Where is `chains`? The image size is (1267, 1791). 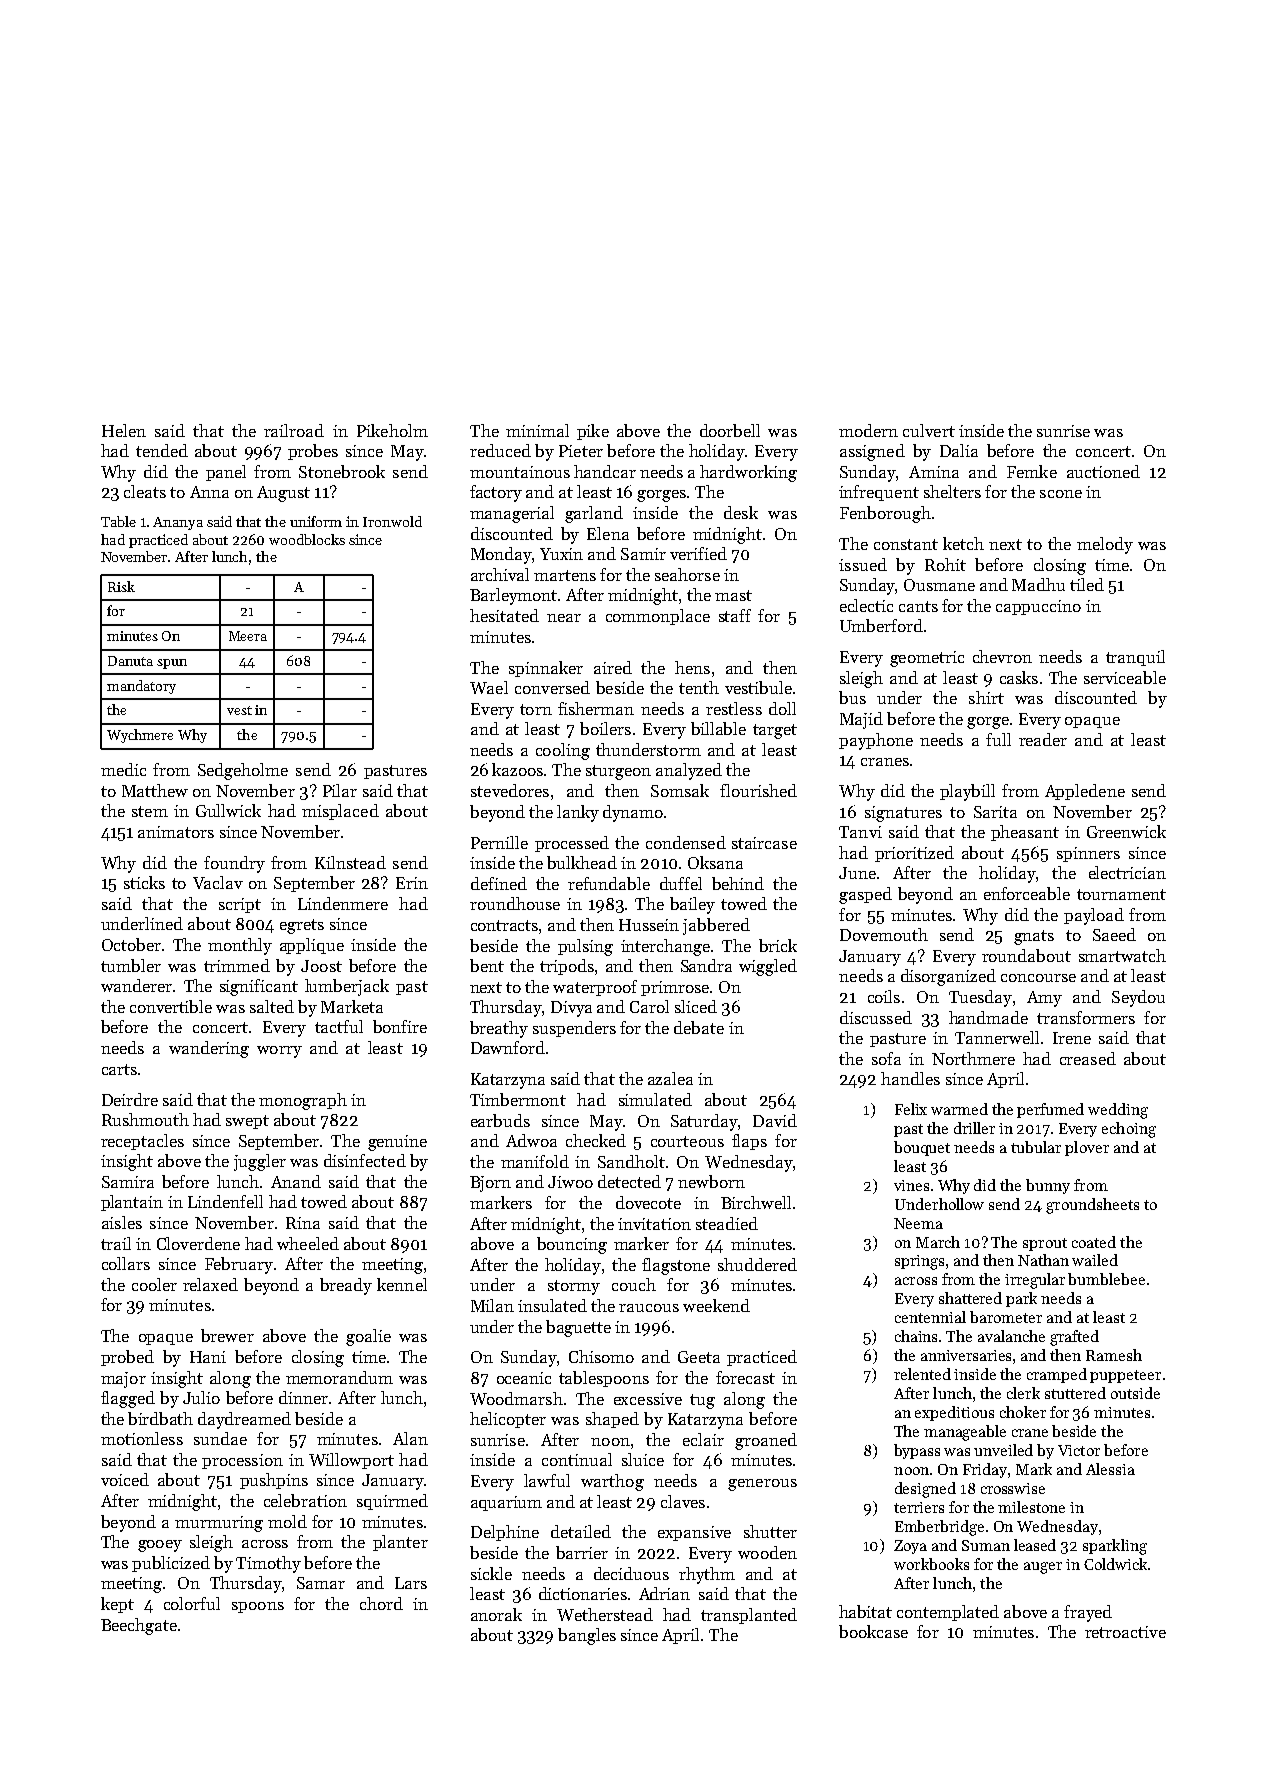
chains is located at coordinates (916, 1336).
